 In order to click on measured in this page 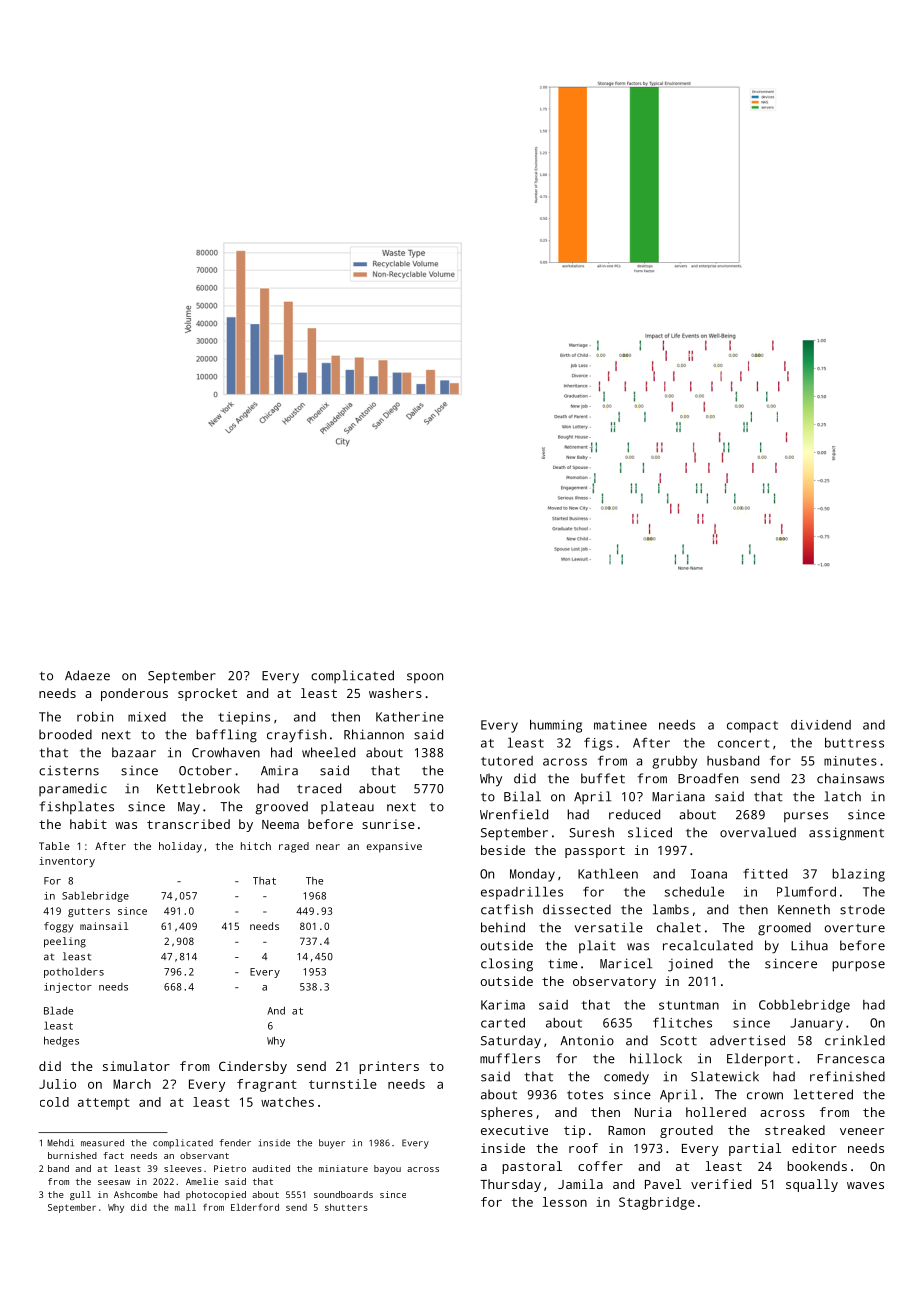, I will do `click(102, 1143)`.
